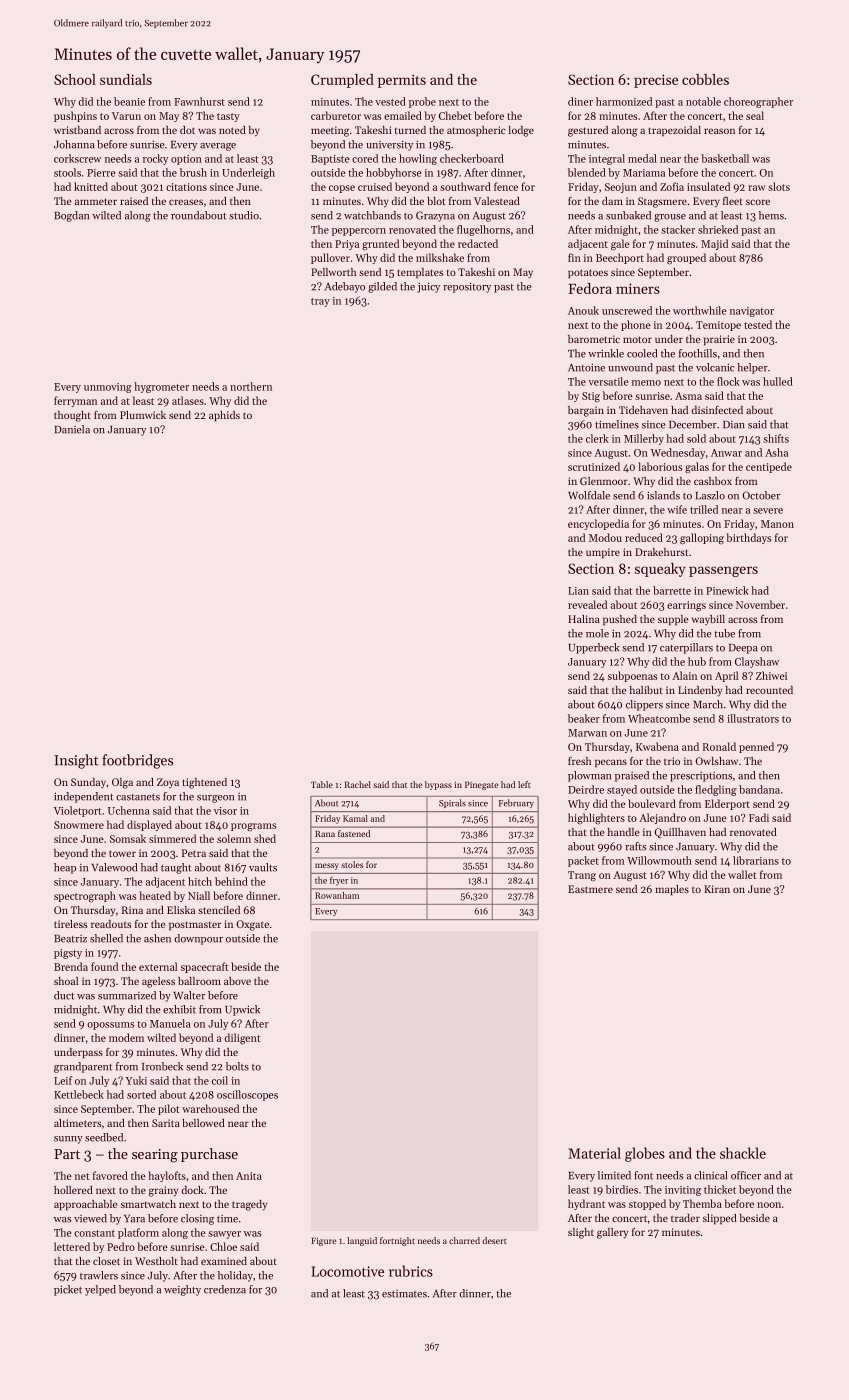 This image has height=1400, width=849. What do you see at coordinates (733, 201) in the image?
I see `fleet` at bounding box center [733, 201].
